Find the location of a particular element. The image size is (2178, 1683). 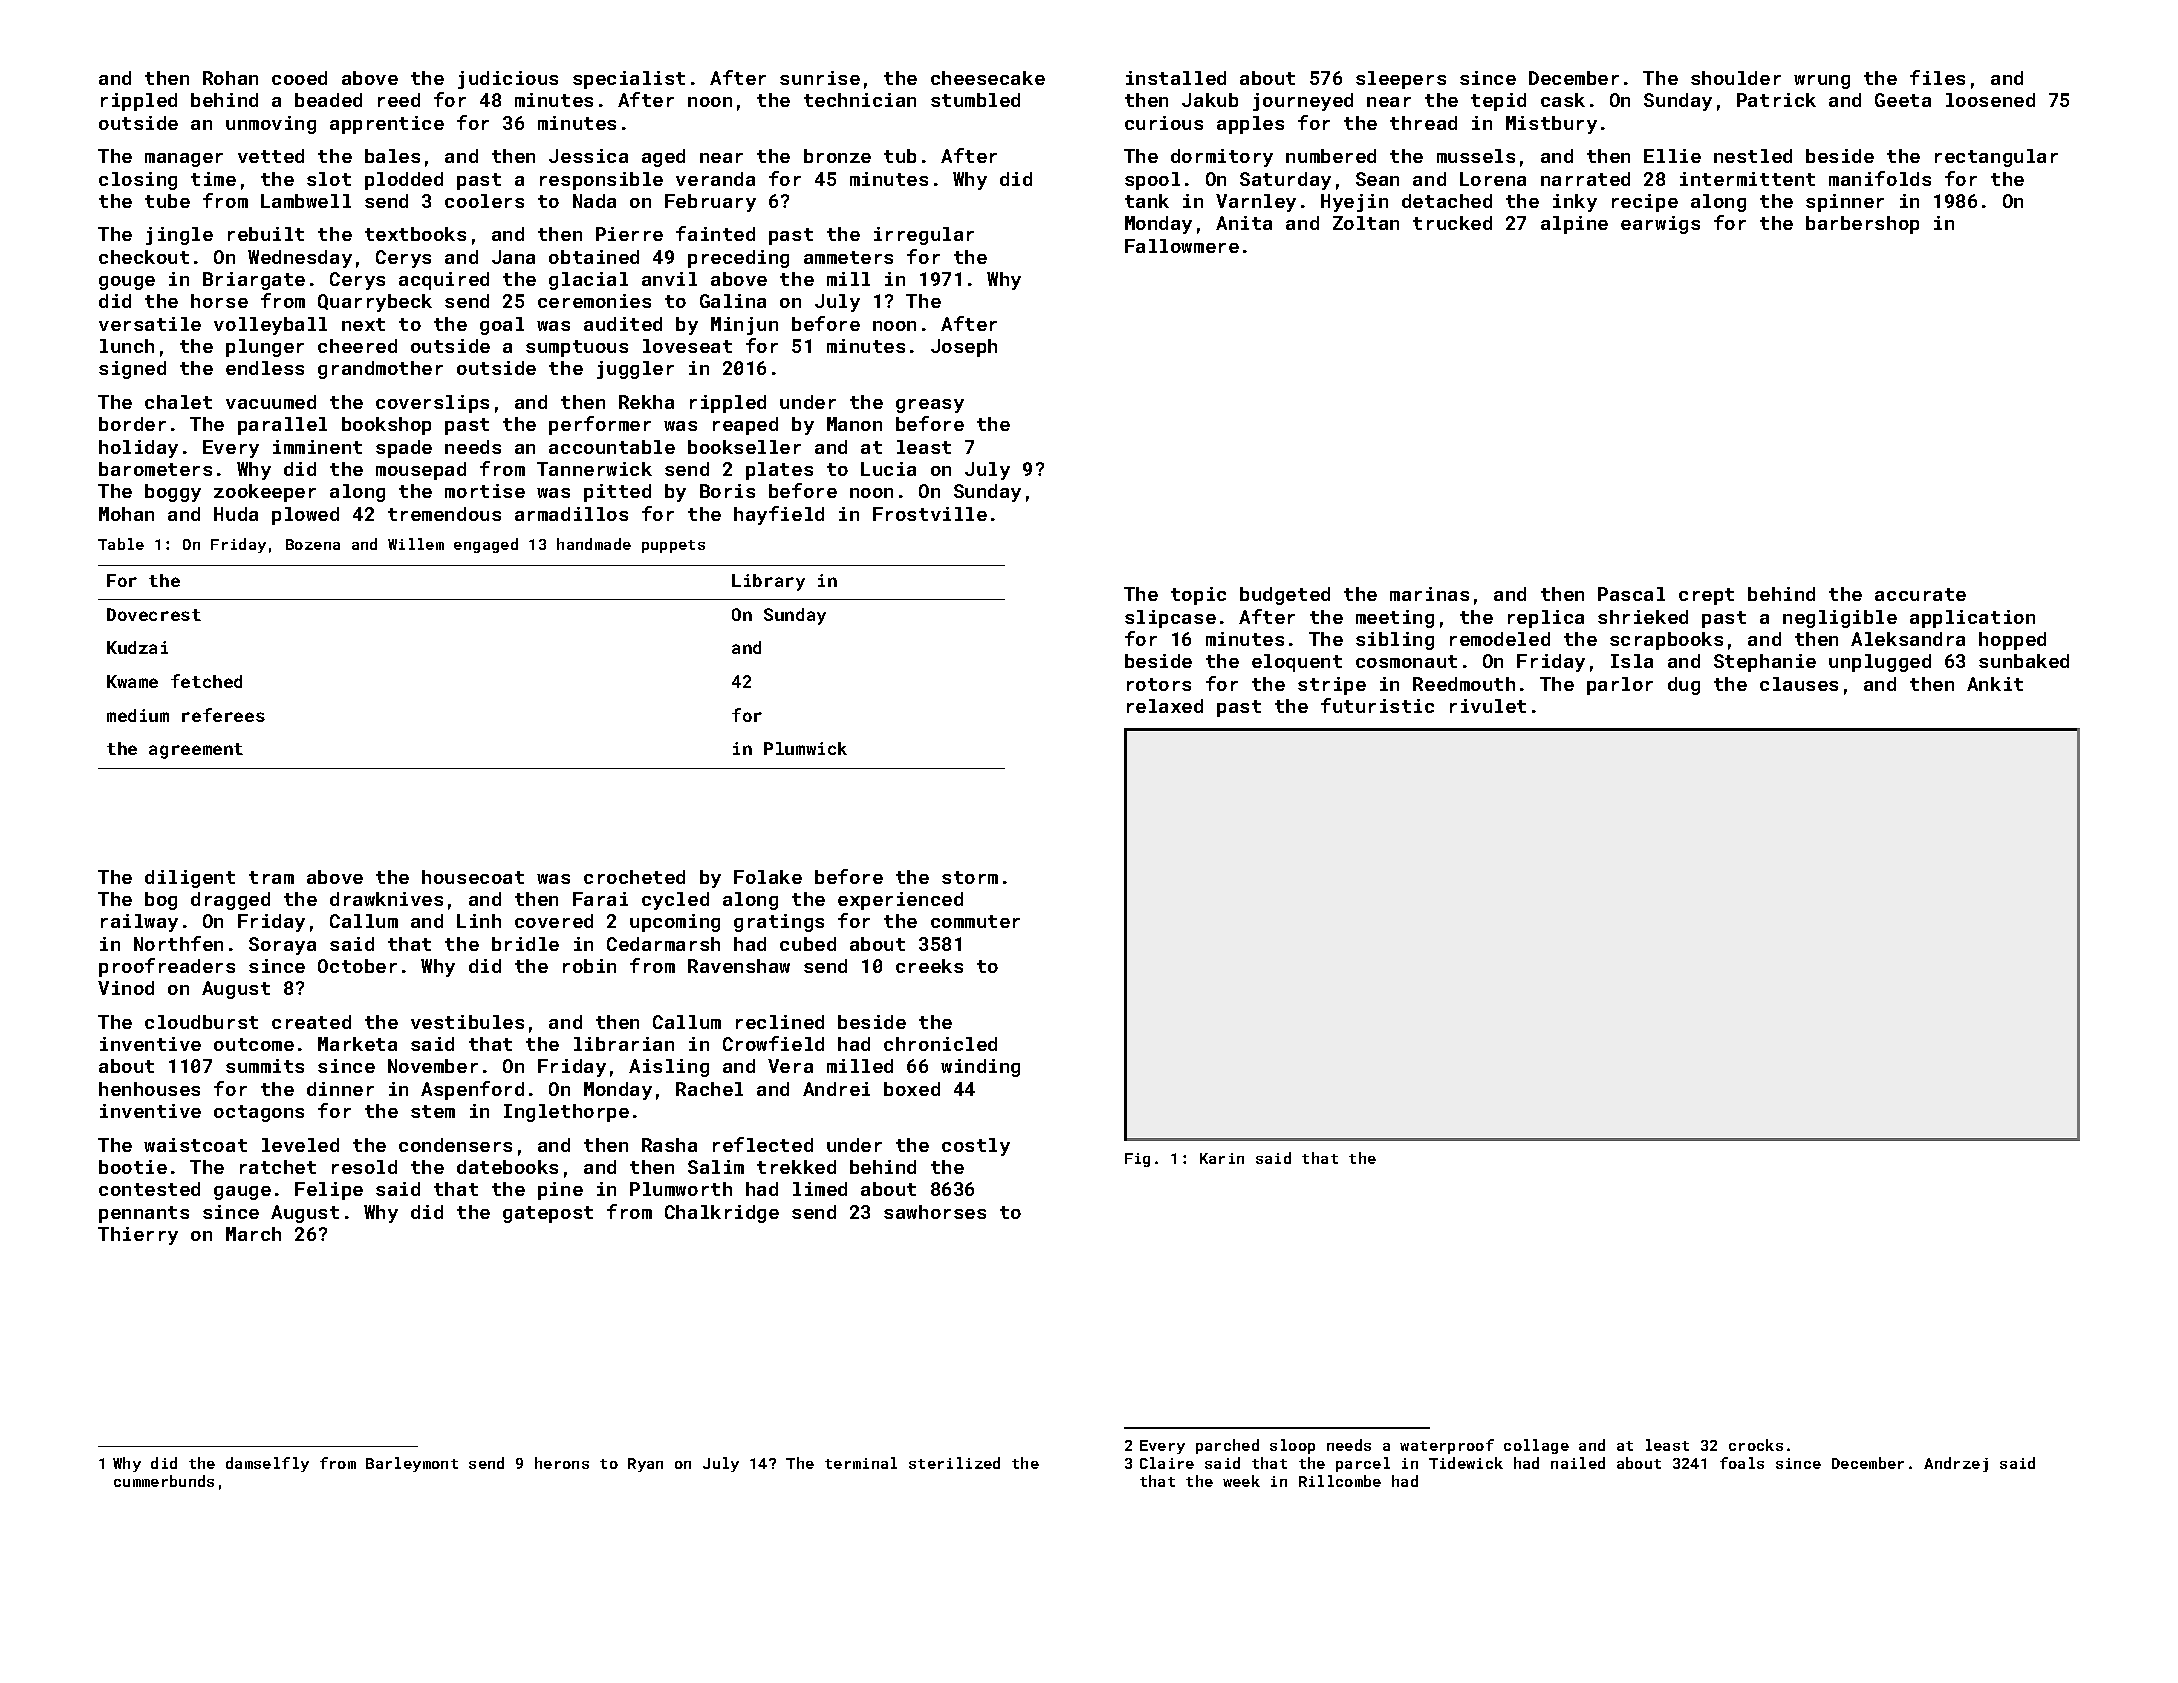

Willem is located at coordinates (416, 544).
